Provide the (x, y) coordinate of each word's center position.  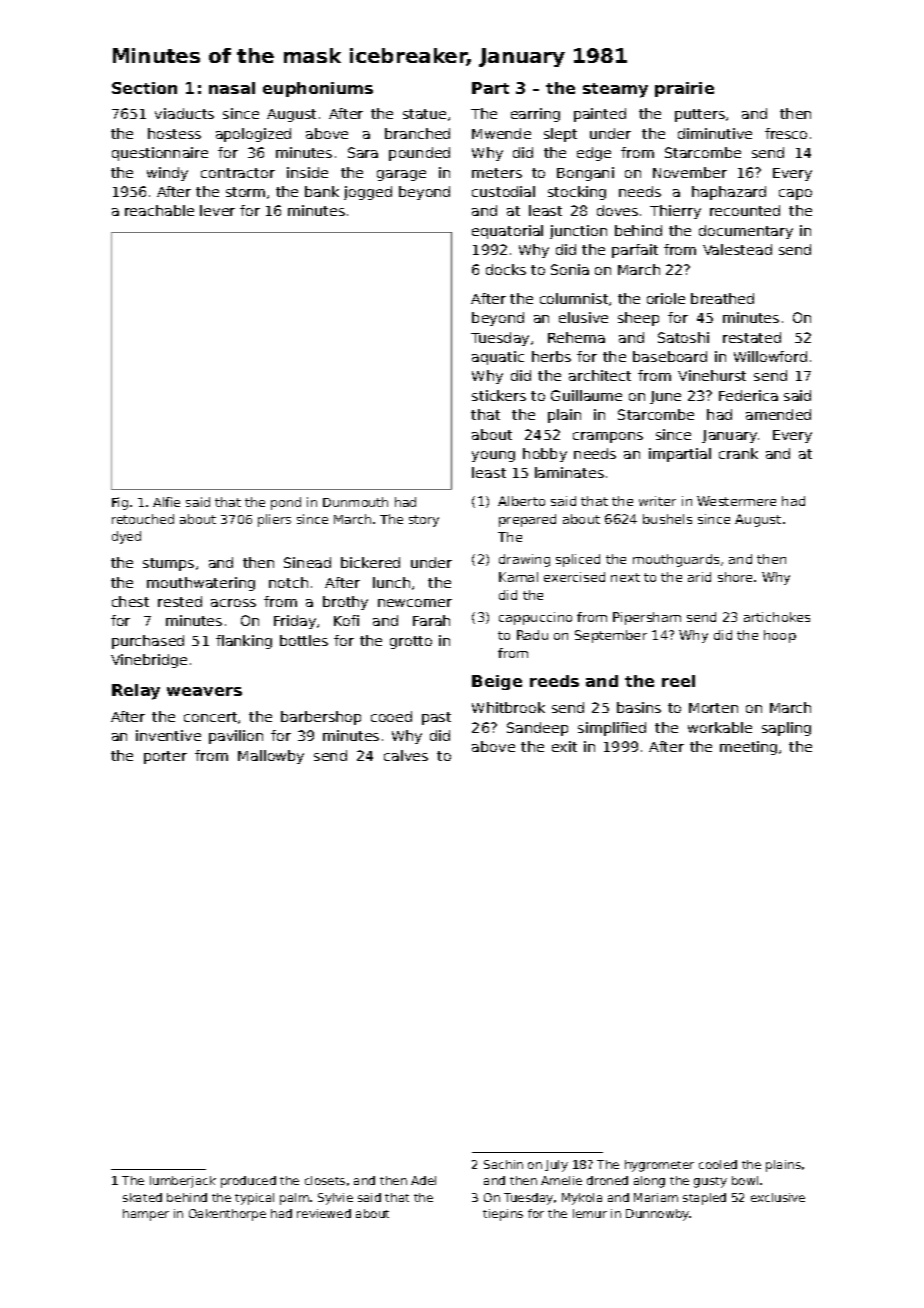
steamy (615, 90)
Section (144, 88)
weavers (204, 691)
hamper (146, 1215)
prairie (684, 89)
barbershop (321, 718)
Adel (423, 1180)
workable (720, 727)
